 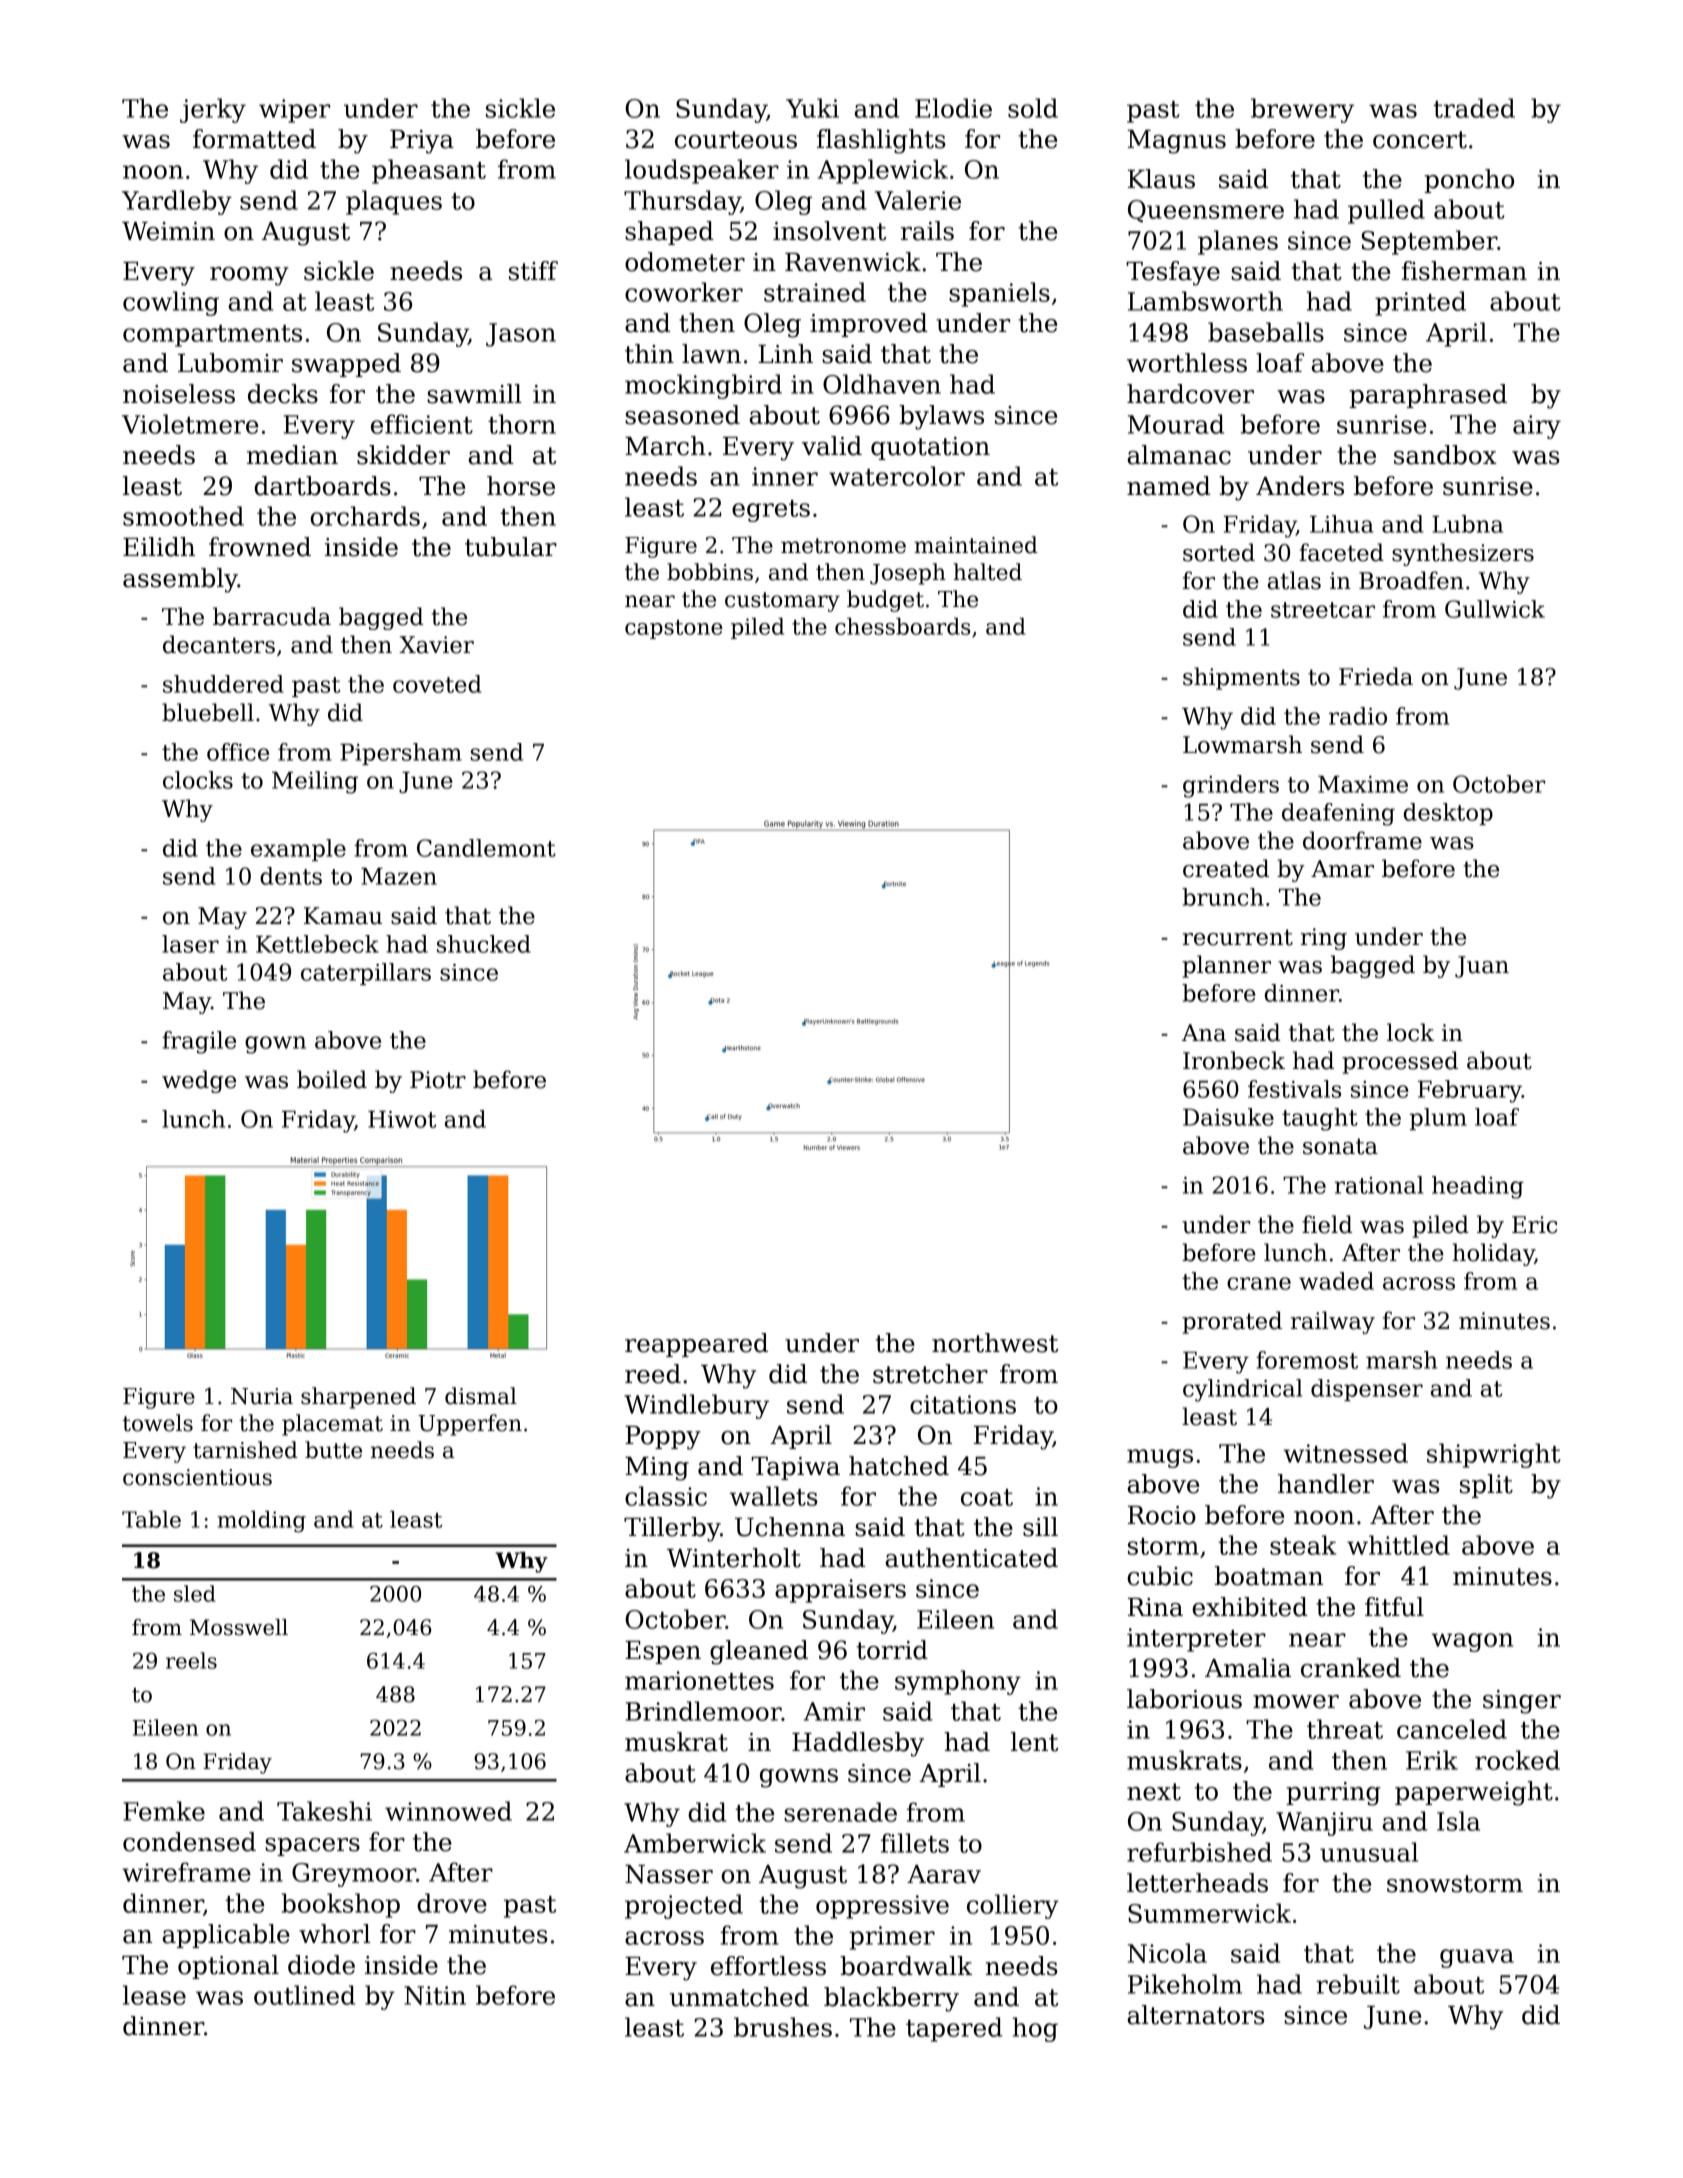 I want to click on symphony, so click(x=958, y=1682).
